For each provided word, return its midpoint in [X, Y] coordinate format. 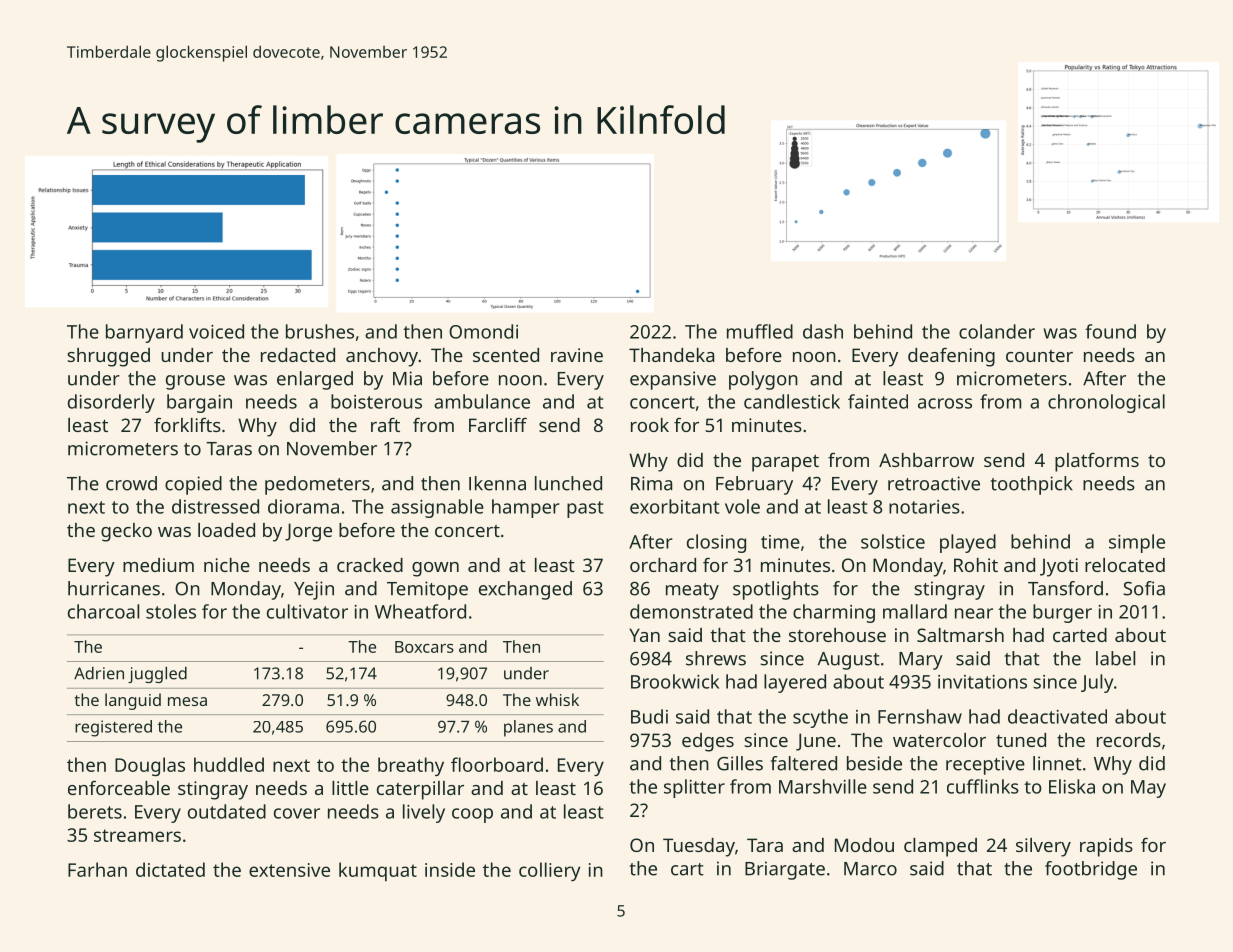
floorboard [497, 764]
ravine [577, 355]
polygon [763, 380]
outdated [227, 811]
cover [297, 813]
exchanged [525, 590]
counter [1039, 356]
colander [997, 331]
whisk [557, 699]
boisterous [376, 401]
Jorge [308, 532]
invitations [982, 682]
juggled [157, 675]
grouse [195, 382]
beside [874, 763]
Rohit [976, 565]
